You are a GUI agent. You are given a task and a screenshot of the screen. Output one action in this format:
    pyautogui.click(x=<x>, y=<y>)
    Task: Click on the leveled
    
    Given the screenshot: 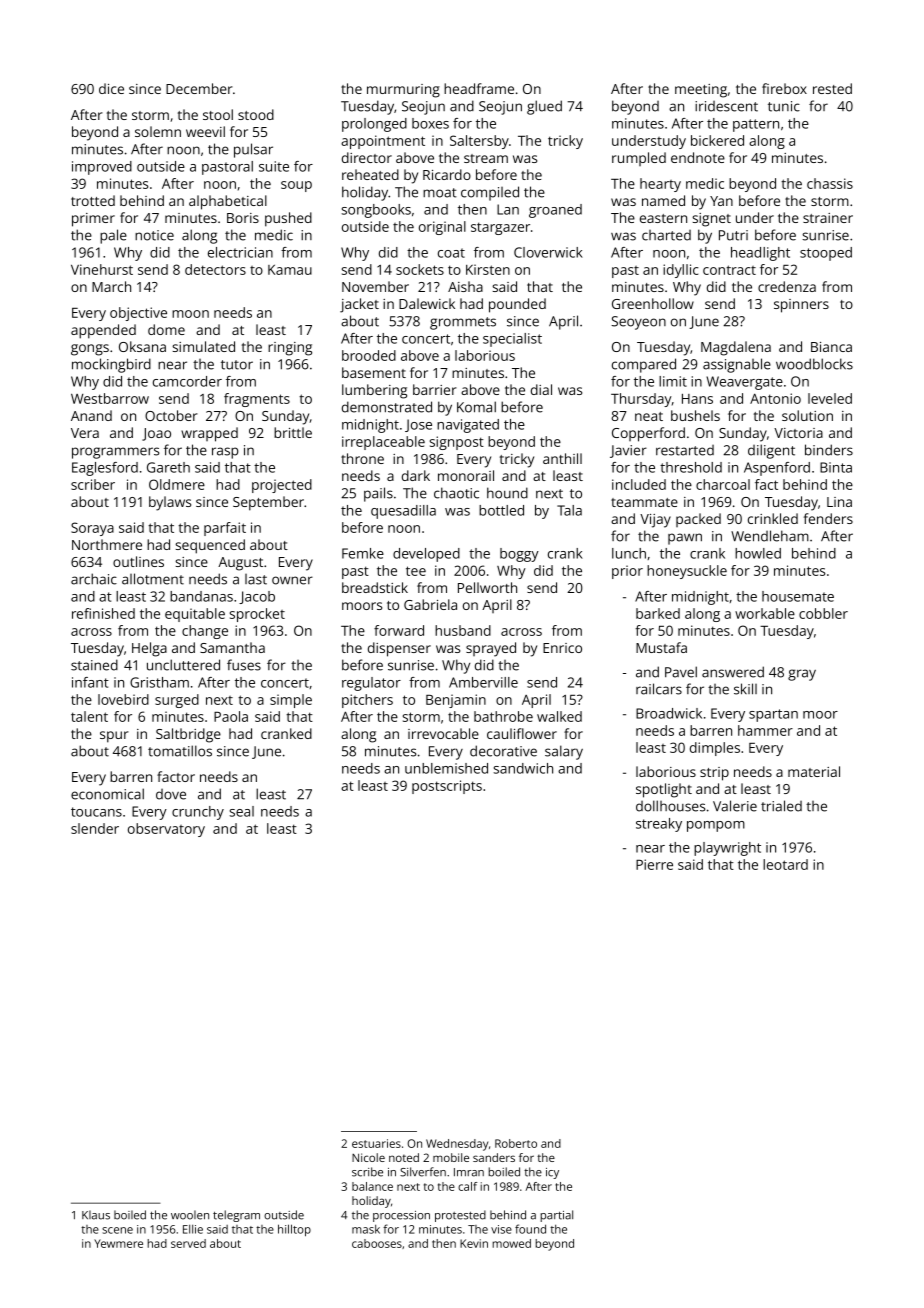 What is the action you would take?
    pyautogui.click(x=830, y=398)
